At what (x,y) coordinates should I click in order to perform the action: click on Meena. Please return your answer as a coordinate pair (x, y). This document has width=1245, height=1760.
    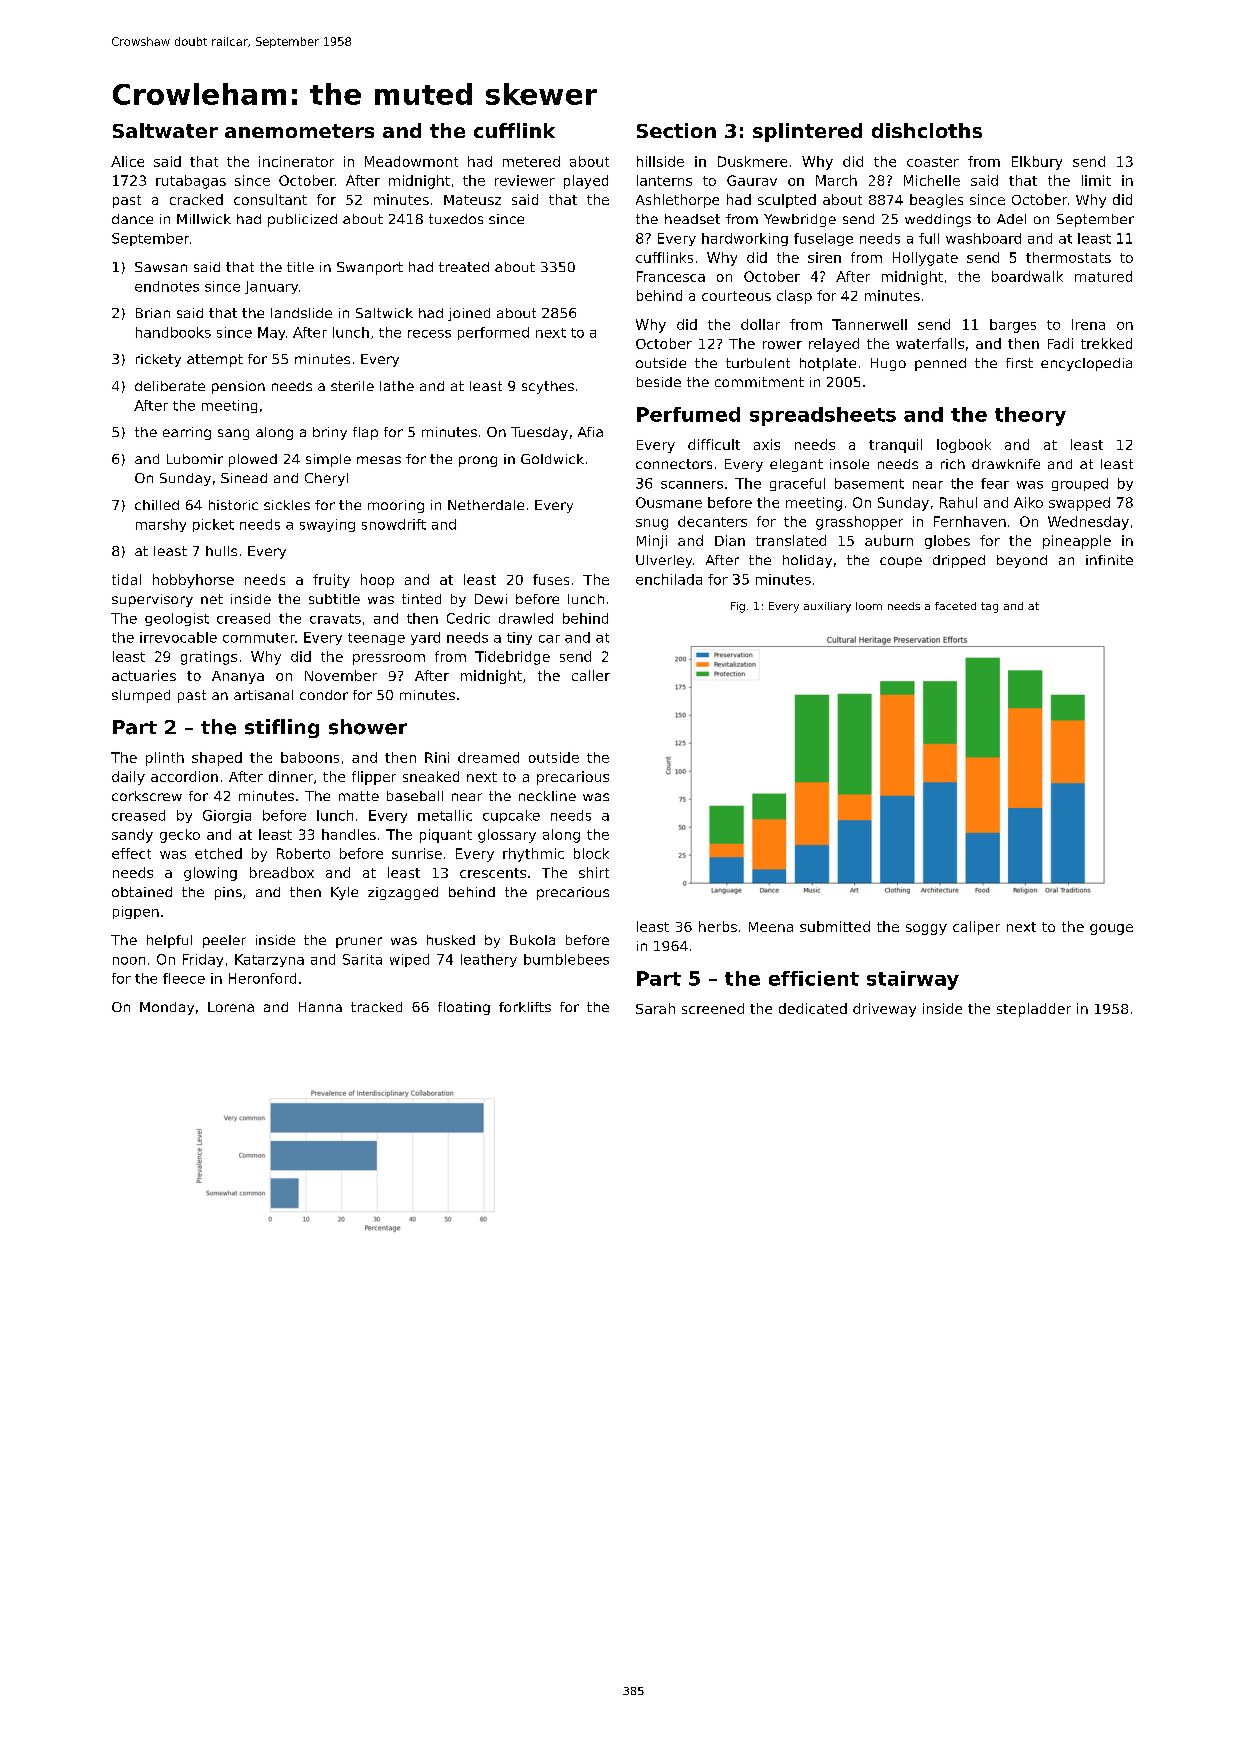
    Looking at the image, I should click on (771, 927).
